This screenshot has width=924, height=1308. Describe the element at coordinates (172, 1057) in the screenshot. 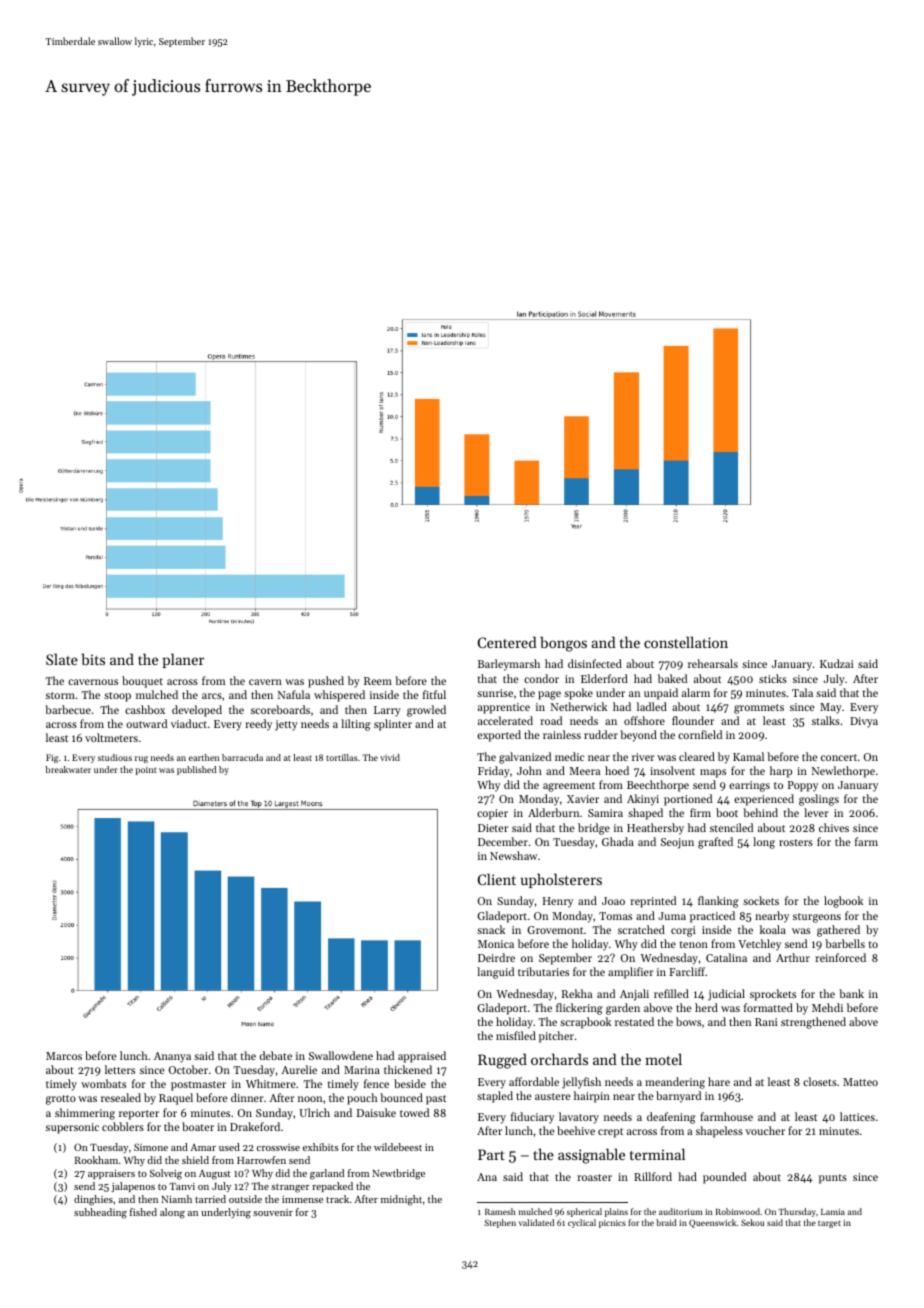

I see `Ananya` at that location.
